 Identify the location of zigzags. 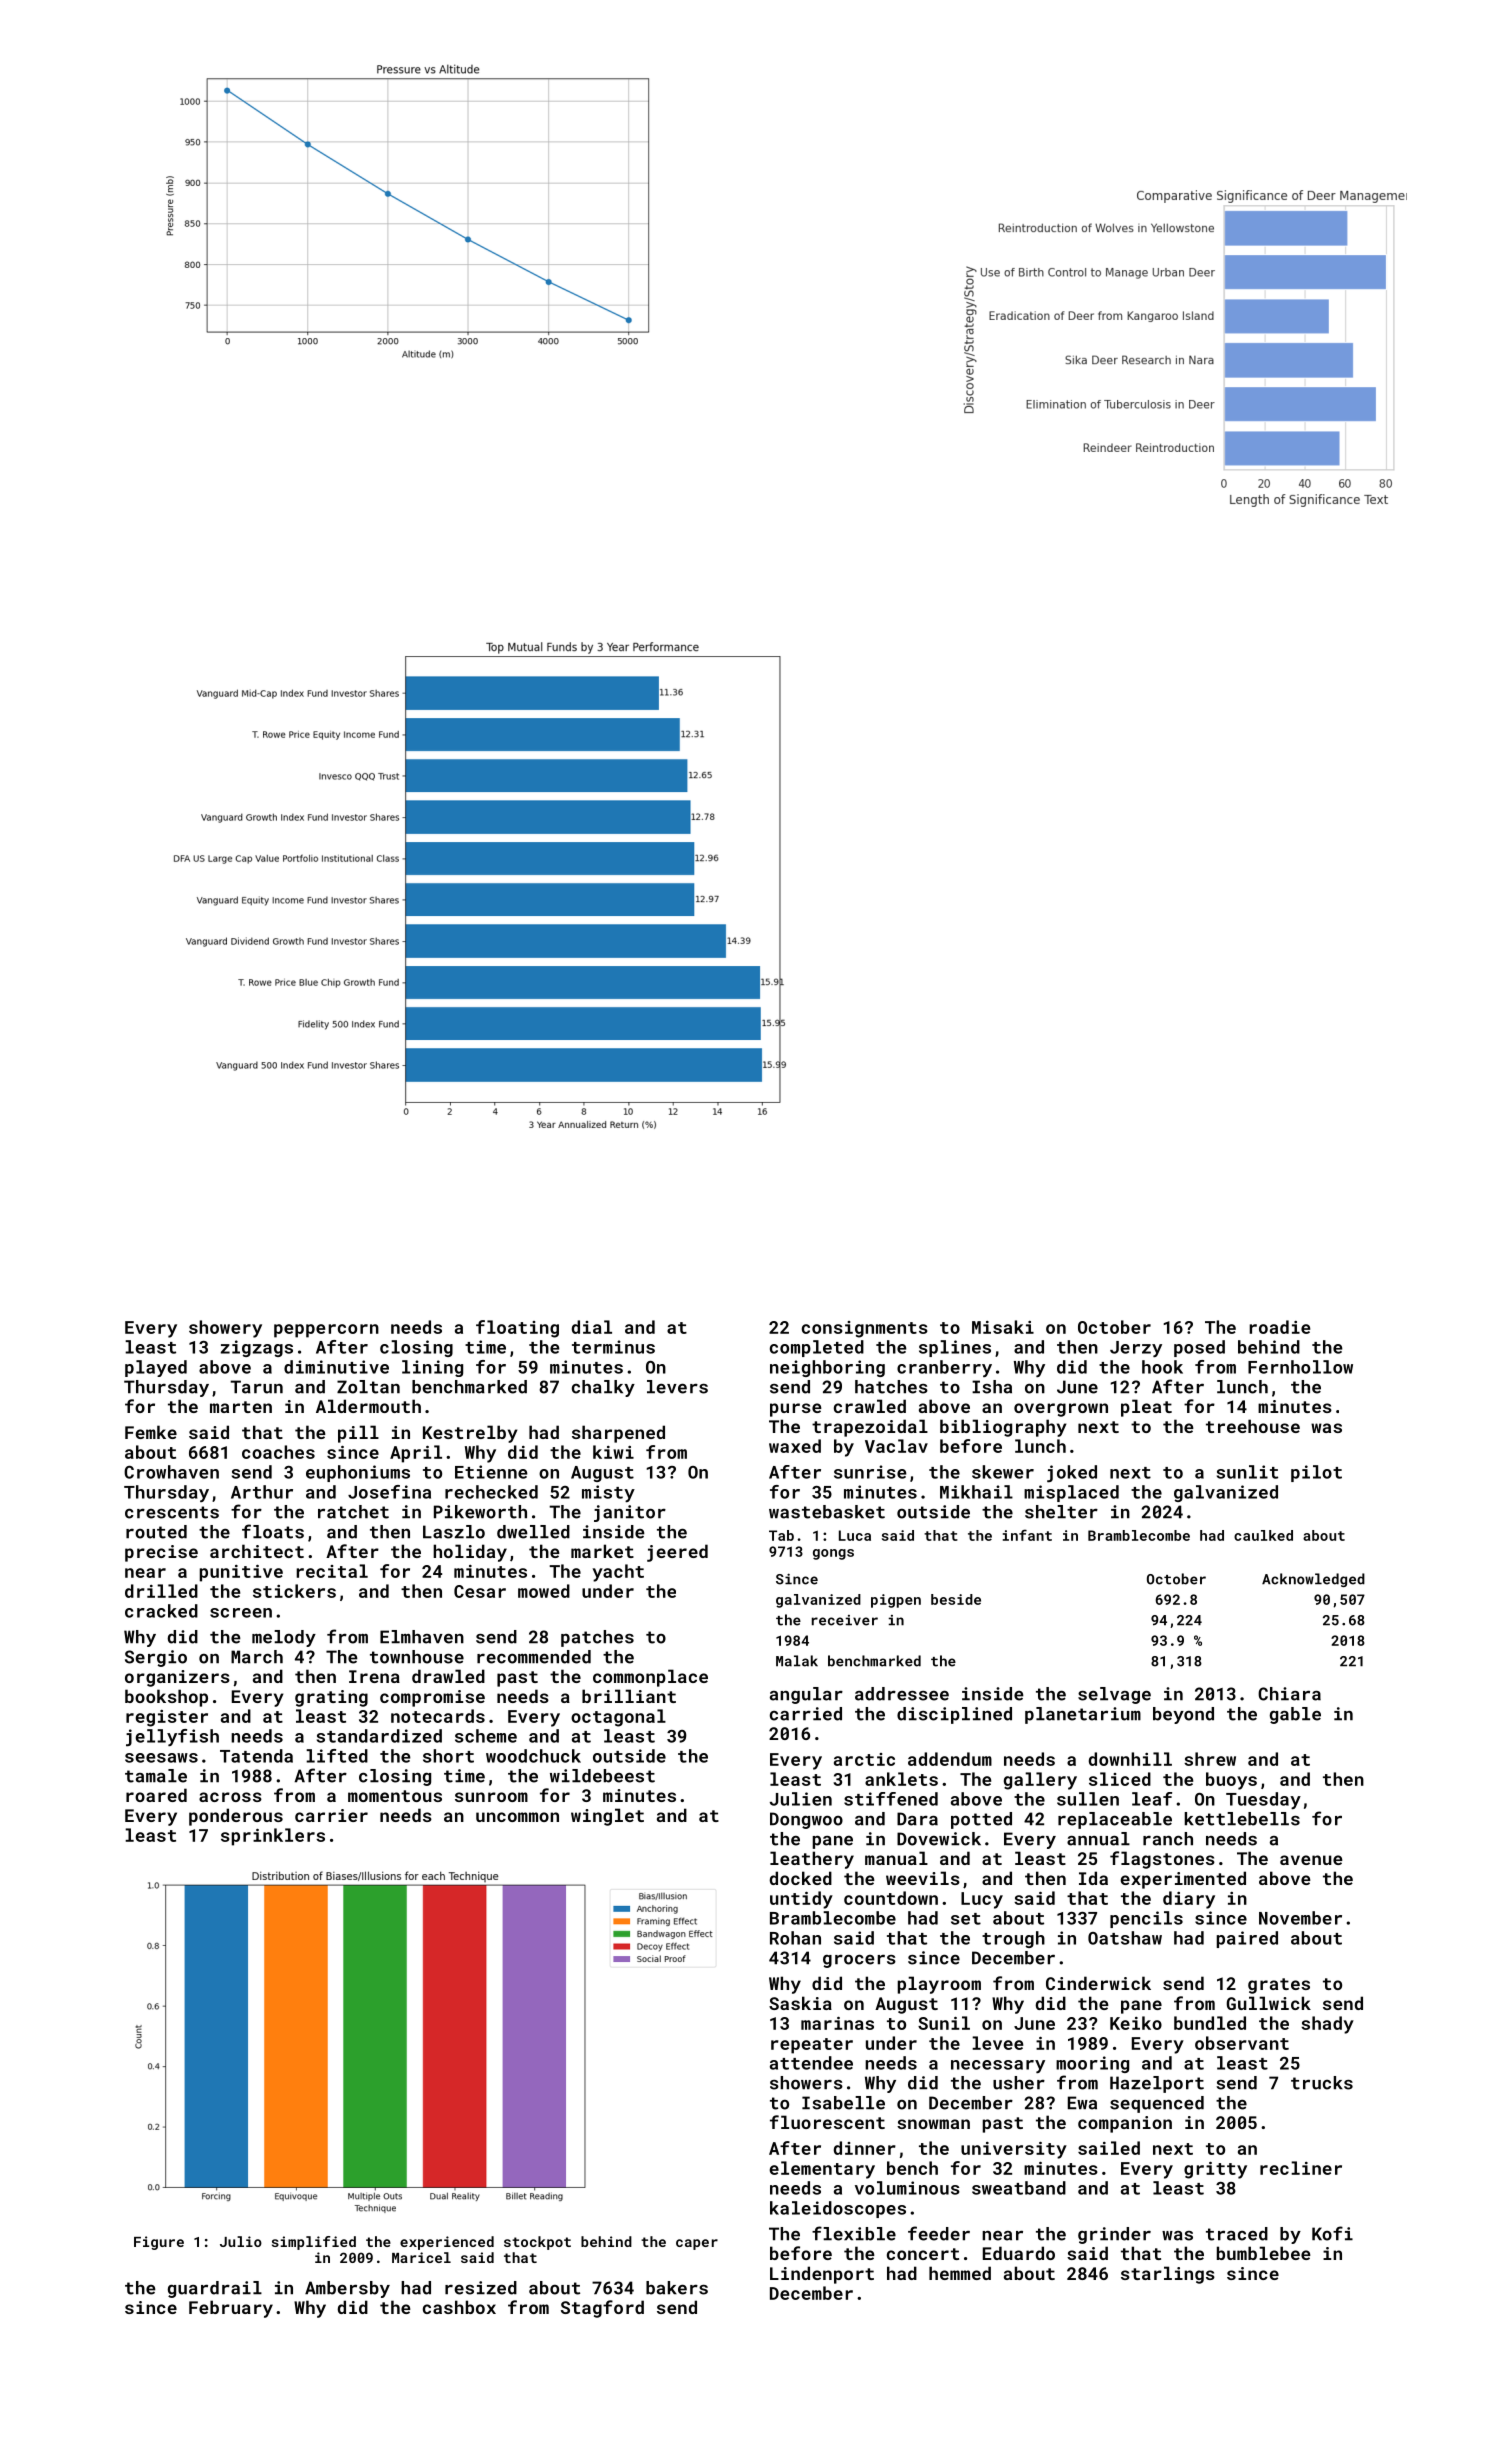
(257, 1348).
